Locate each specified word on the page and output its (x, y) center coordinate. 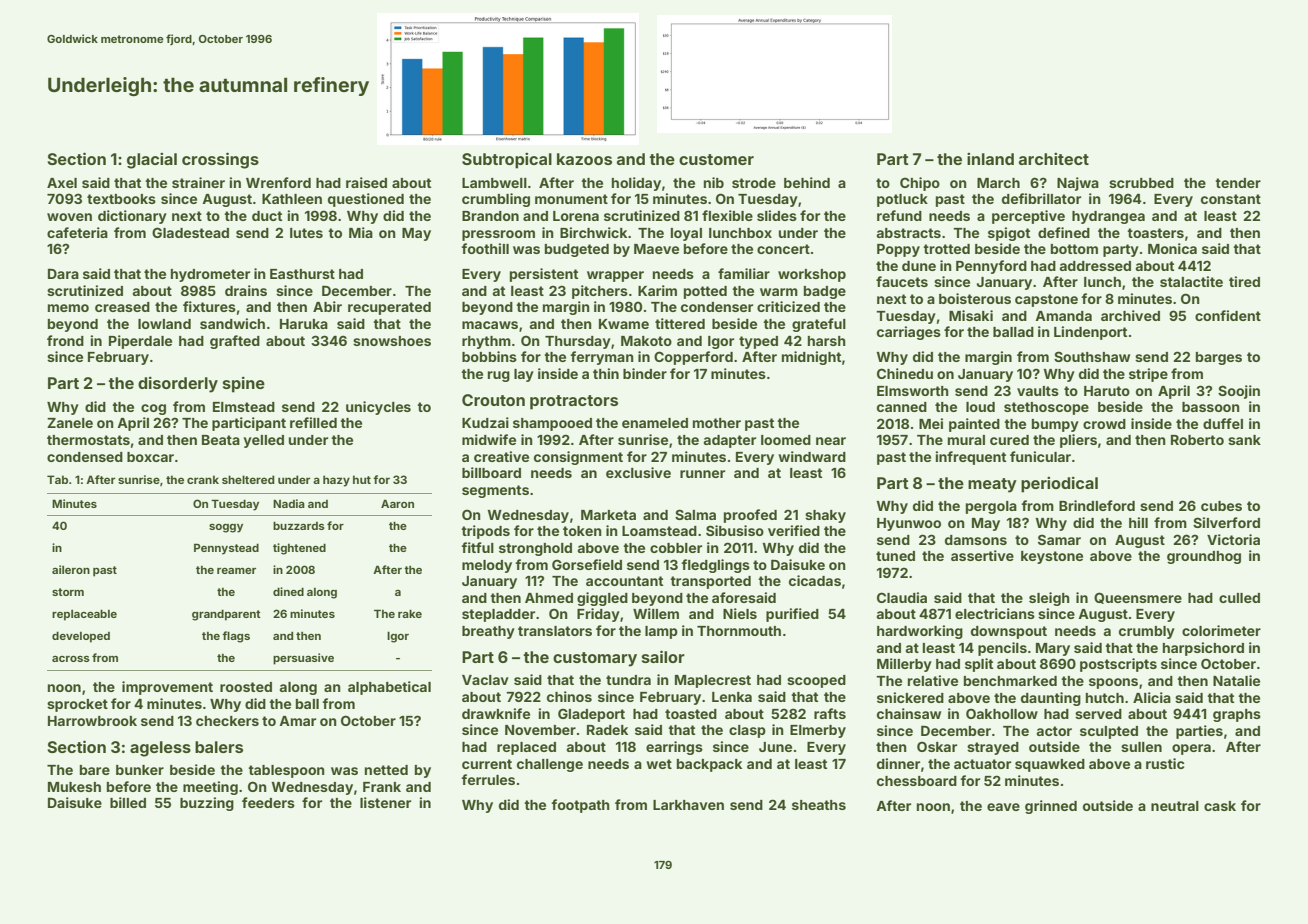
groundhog (1204, 557)
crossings (220, 160)
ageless (160, 749)
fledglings (715, 566)
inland (990, 159)
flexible (727, 215)
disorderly (178, 385)
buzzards (299, 525)
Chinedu (905, 373)
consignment (578, 458)
